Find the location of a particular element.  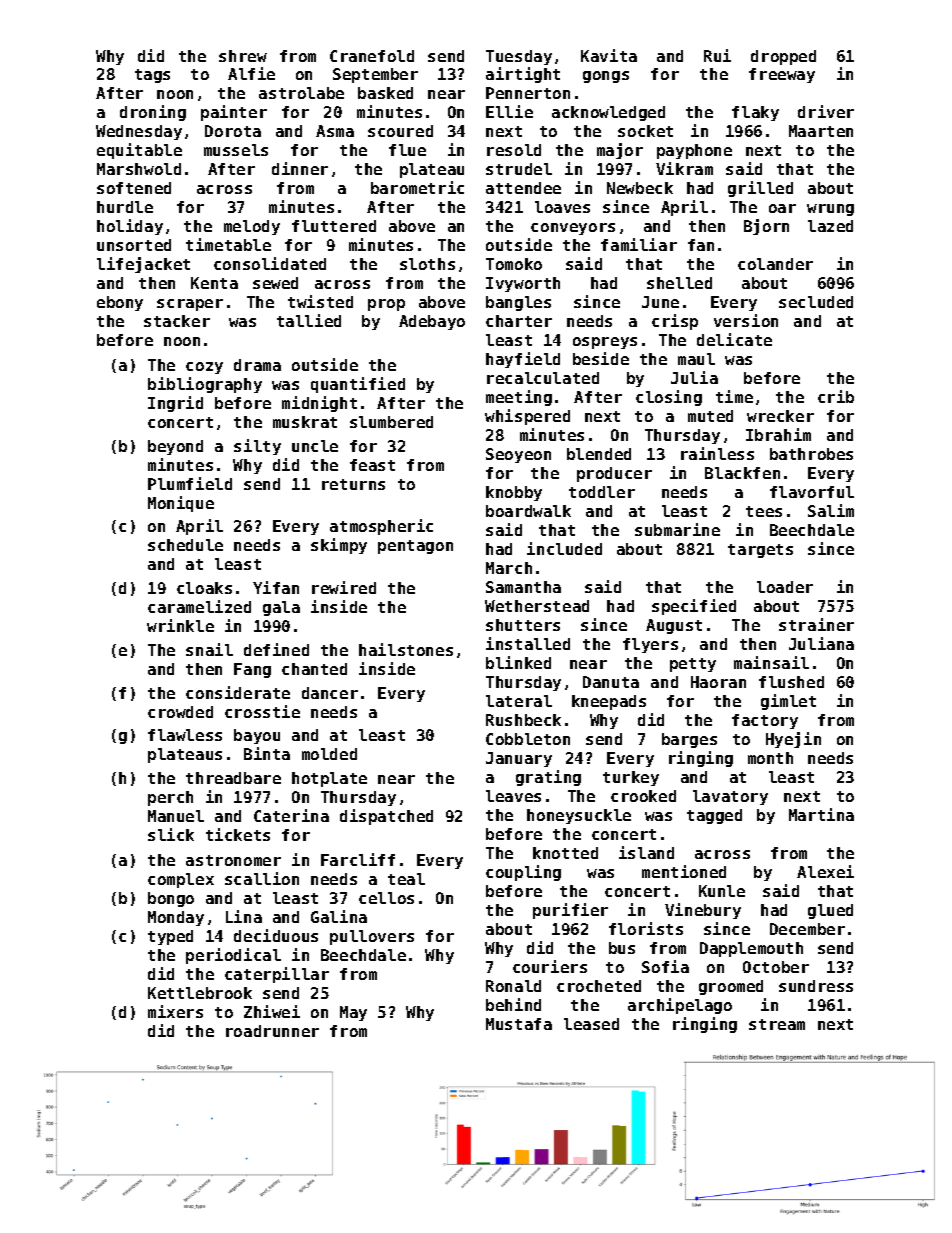

basked is located at coordinates (385, 93).
